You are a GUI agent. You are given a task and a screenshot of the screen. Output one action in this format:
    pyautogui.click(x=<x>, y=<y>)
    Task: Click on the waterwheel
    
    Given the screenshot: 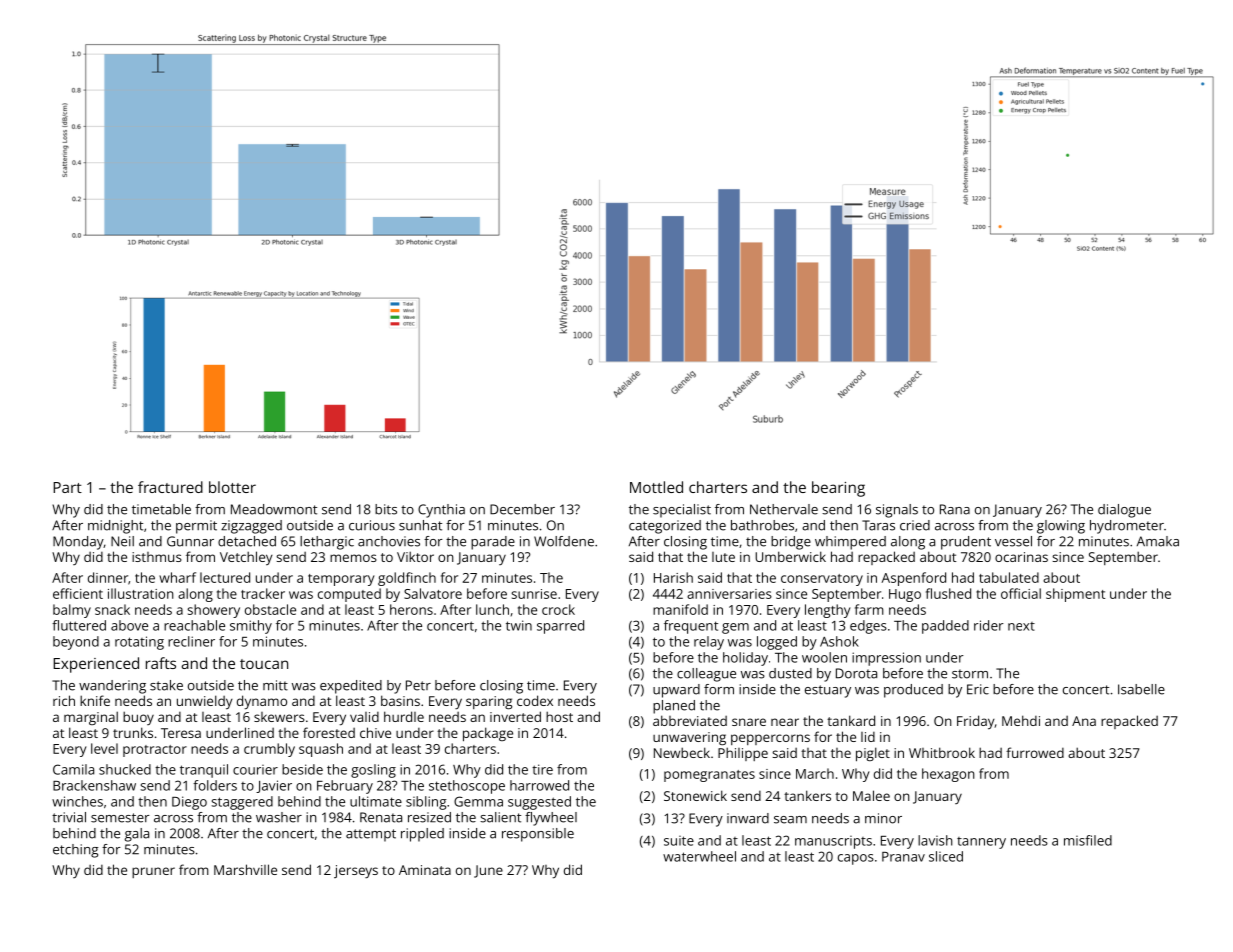 What is the action you would take?
    pyautogui.click(x=699, y=856)
